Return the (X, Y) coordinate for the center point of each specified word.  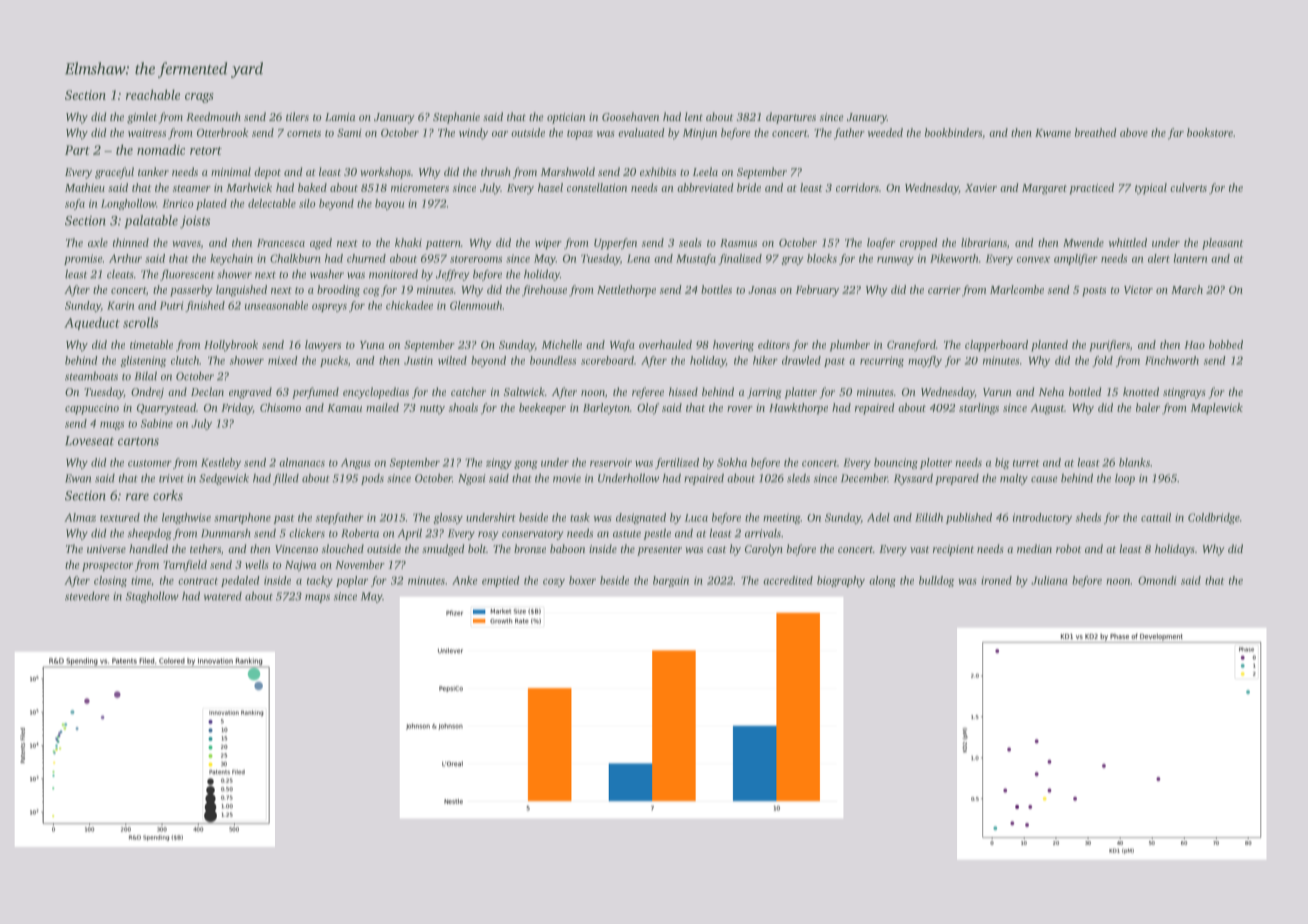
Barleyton (606, 409)
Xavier (981, 188)
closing (110, 581)
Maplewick (1217, 409)
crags (199, 98)
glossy (448, 518)
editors (774, 344)
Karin (120, 305)
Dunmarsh (226, 533)
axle (98, 242)
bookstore (1210, 132)
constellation (597, 187)
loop (1125, 479)
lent (694, 116)
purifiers (1110, 346)
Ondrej (147, 393)
